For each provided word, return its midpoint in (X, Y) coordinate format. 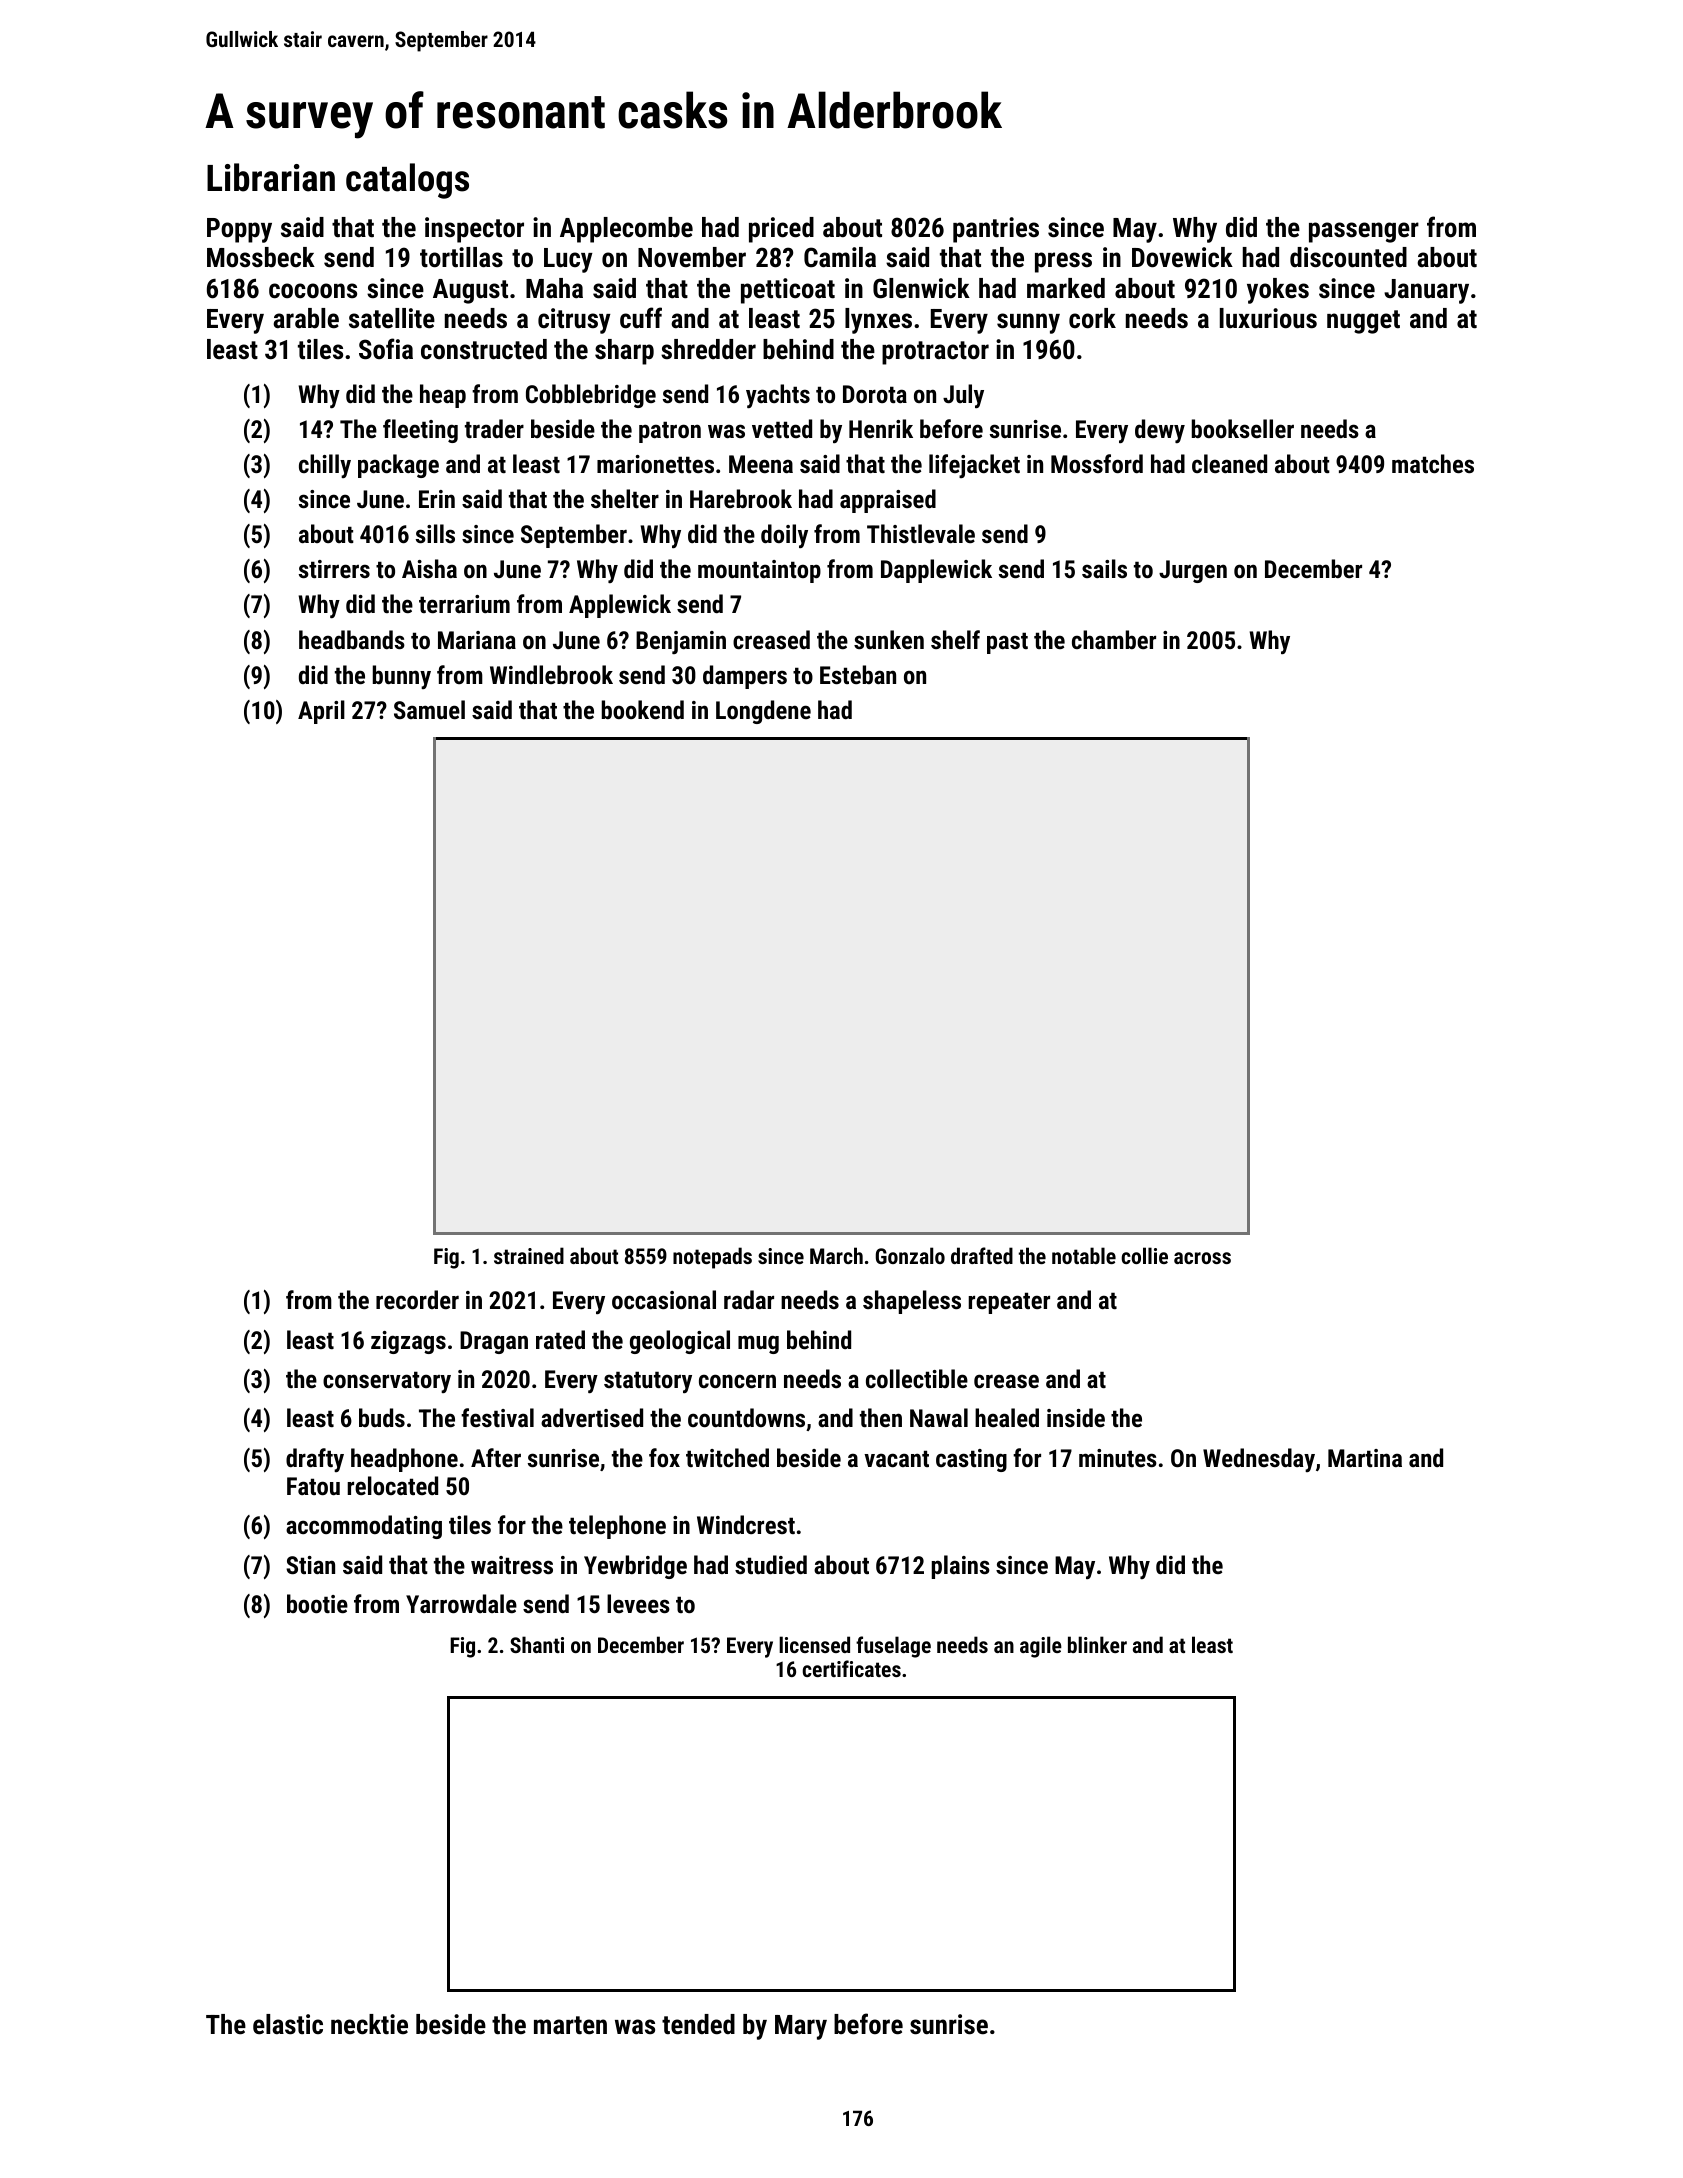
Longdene (763, 712)
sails (1104, 568)
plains (961, 1567)
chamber (1114, 639)
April (321, 712)
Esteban (858, 674)
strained (529, 1255)
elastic (288, 2024)
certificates (851, 1668)
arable (306, 318)
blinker (1097, 1644)
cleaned (1229, 463)
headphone (404, 1460)
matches (1433, 463)
